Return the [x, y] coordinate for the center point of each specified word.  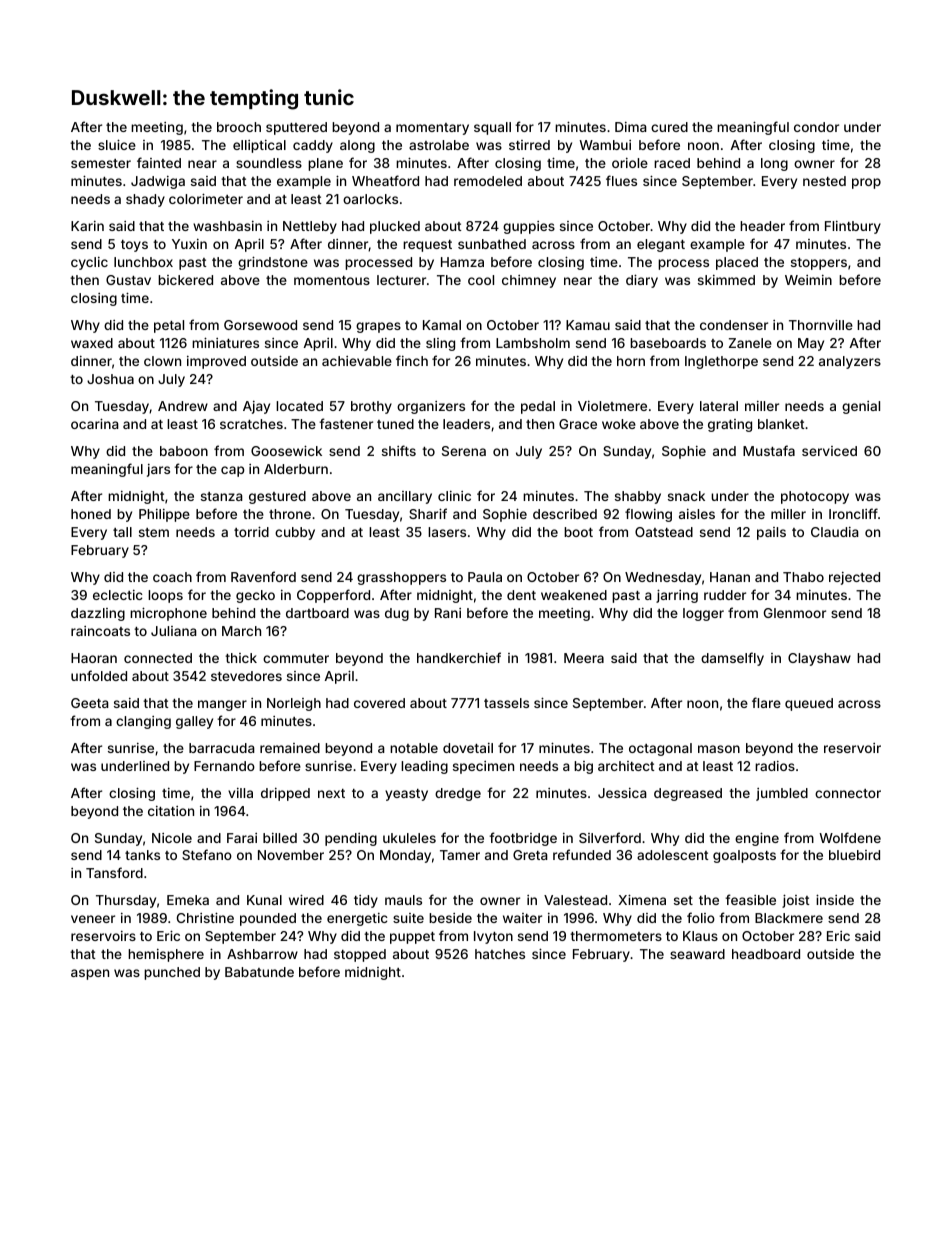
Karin [87, 226]
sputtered [296, 128]
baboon [184, 451]
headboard [766, 954]
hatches [500, 954]
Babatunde [259, 972]
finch [412, 360]
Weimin [808, 280]
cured [669, 127]
